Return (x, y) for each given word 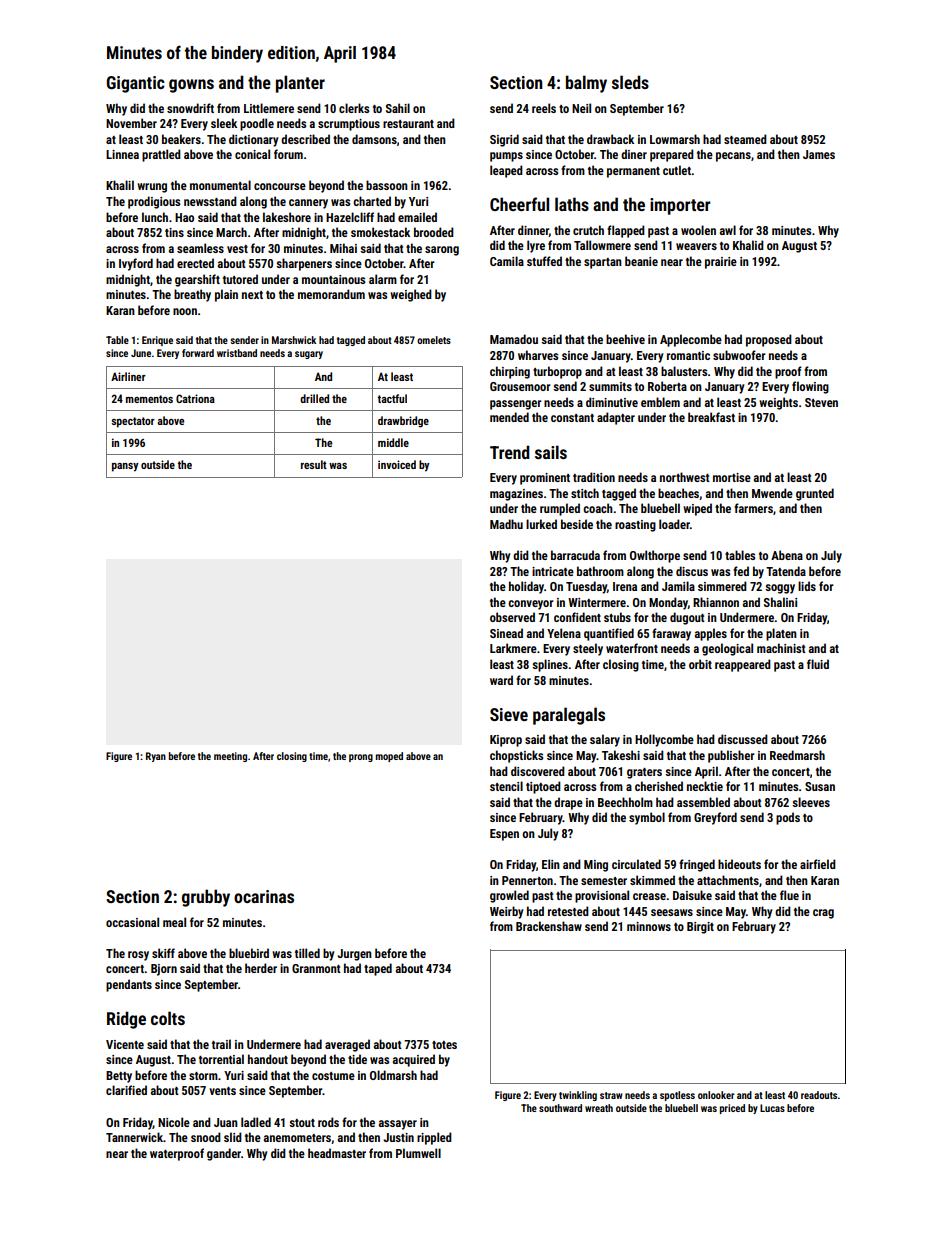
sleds (630, 82)
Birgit (700, 928)
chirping (510, 372)
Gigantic (135, 84)
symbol (647, 818)
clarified (126, 1090)
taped (378, 969)
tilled (307, 953)
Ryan (156, 757)
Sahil (398, 108)
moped (389, 757)
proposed (769, 340)
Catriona (195, 398)
